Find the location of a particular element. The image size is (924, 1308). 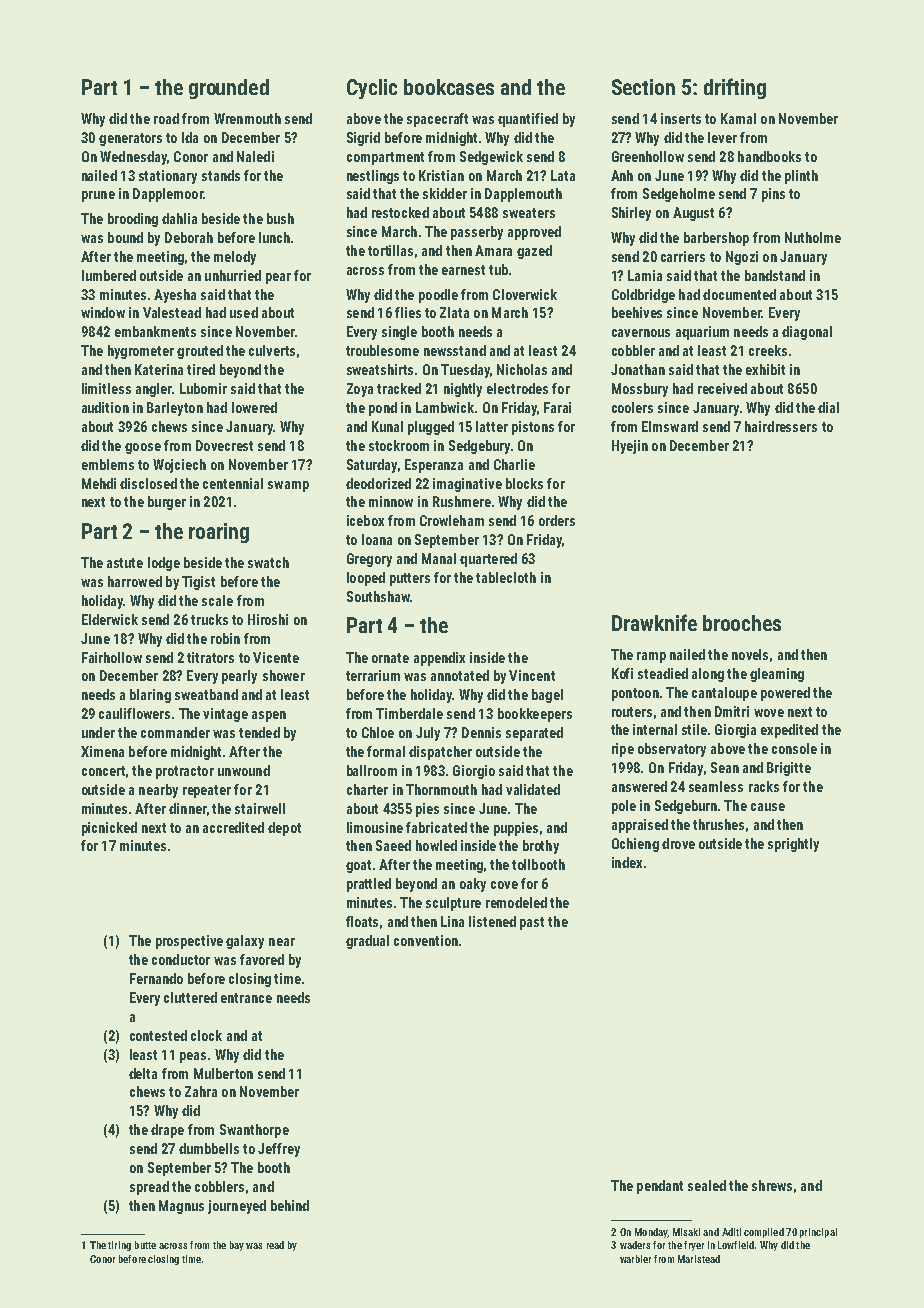

warbler is located at coordinates (635, 1259).
